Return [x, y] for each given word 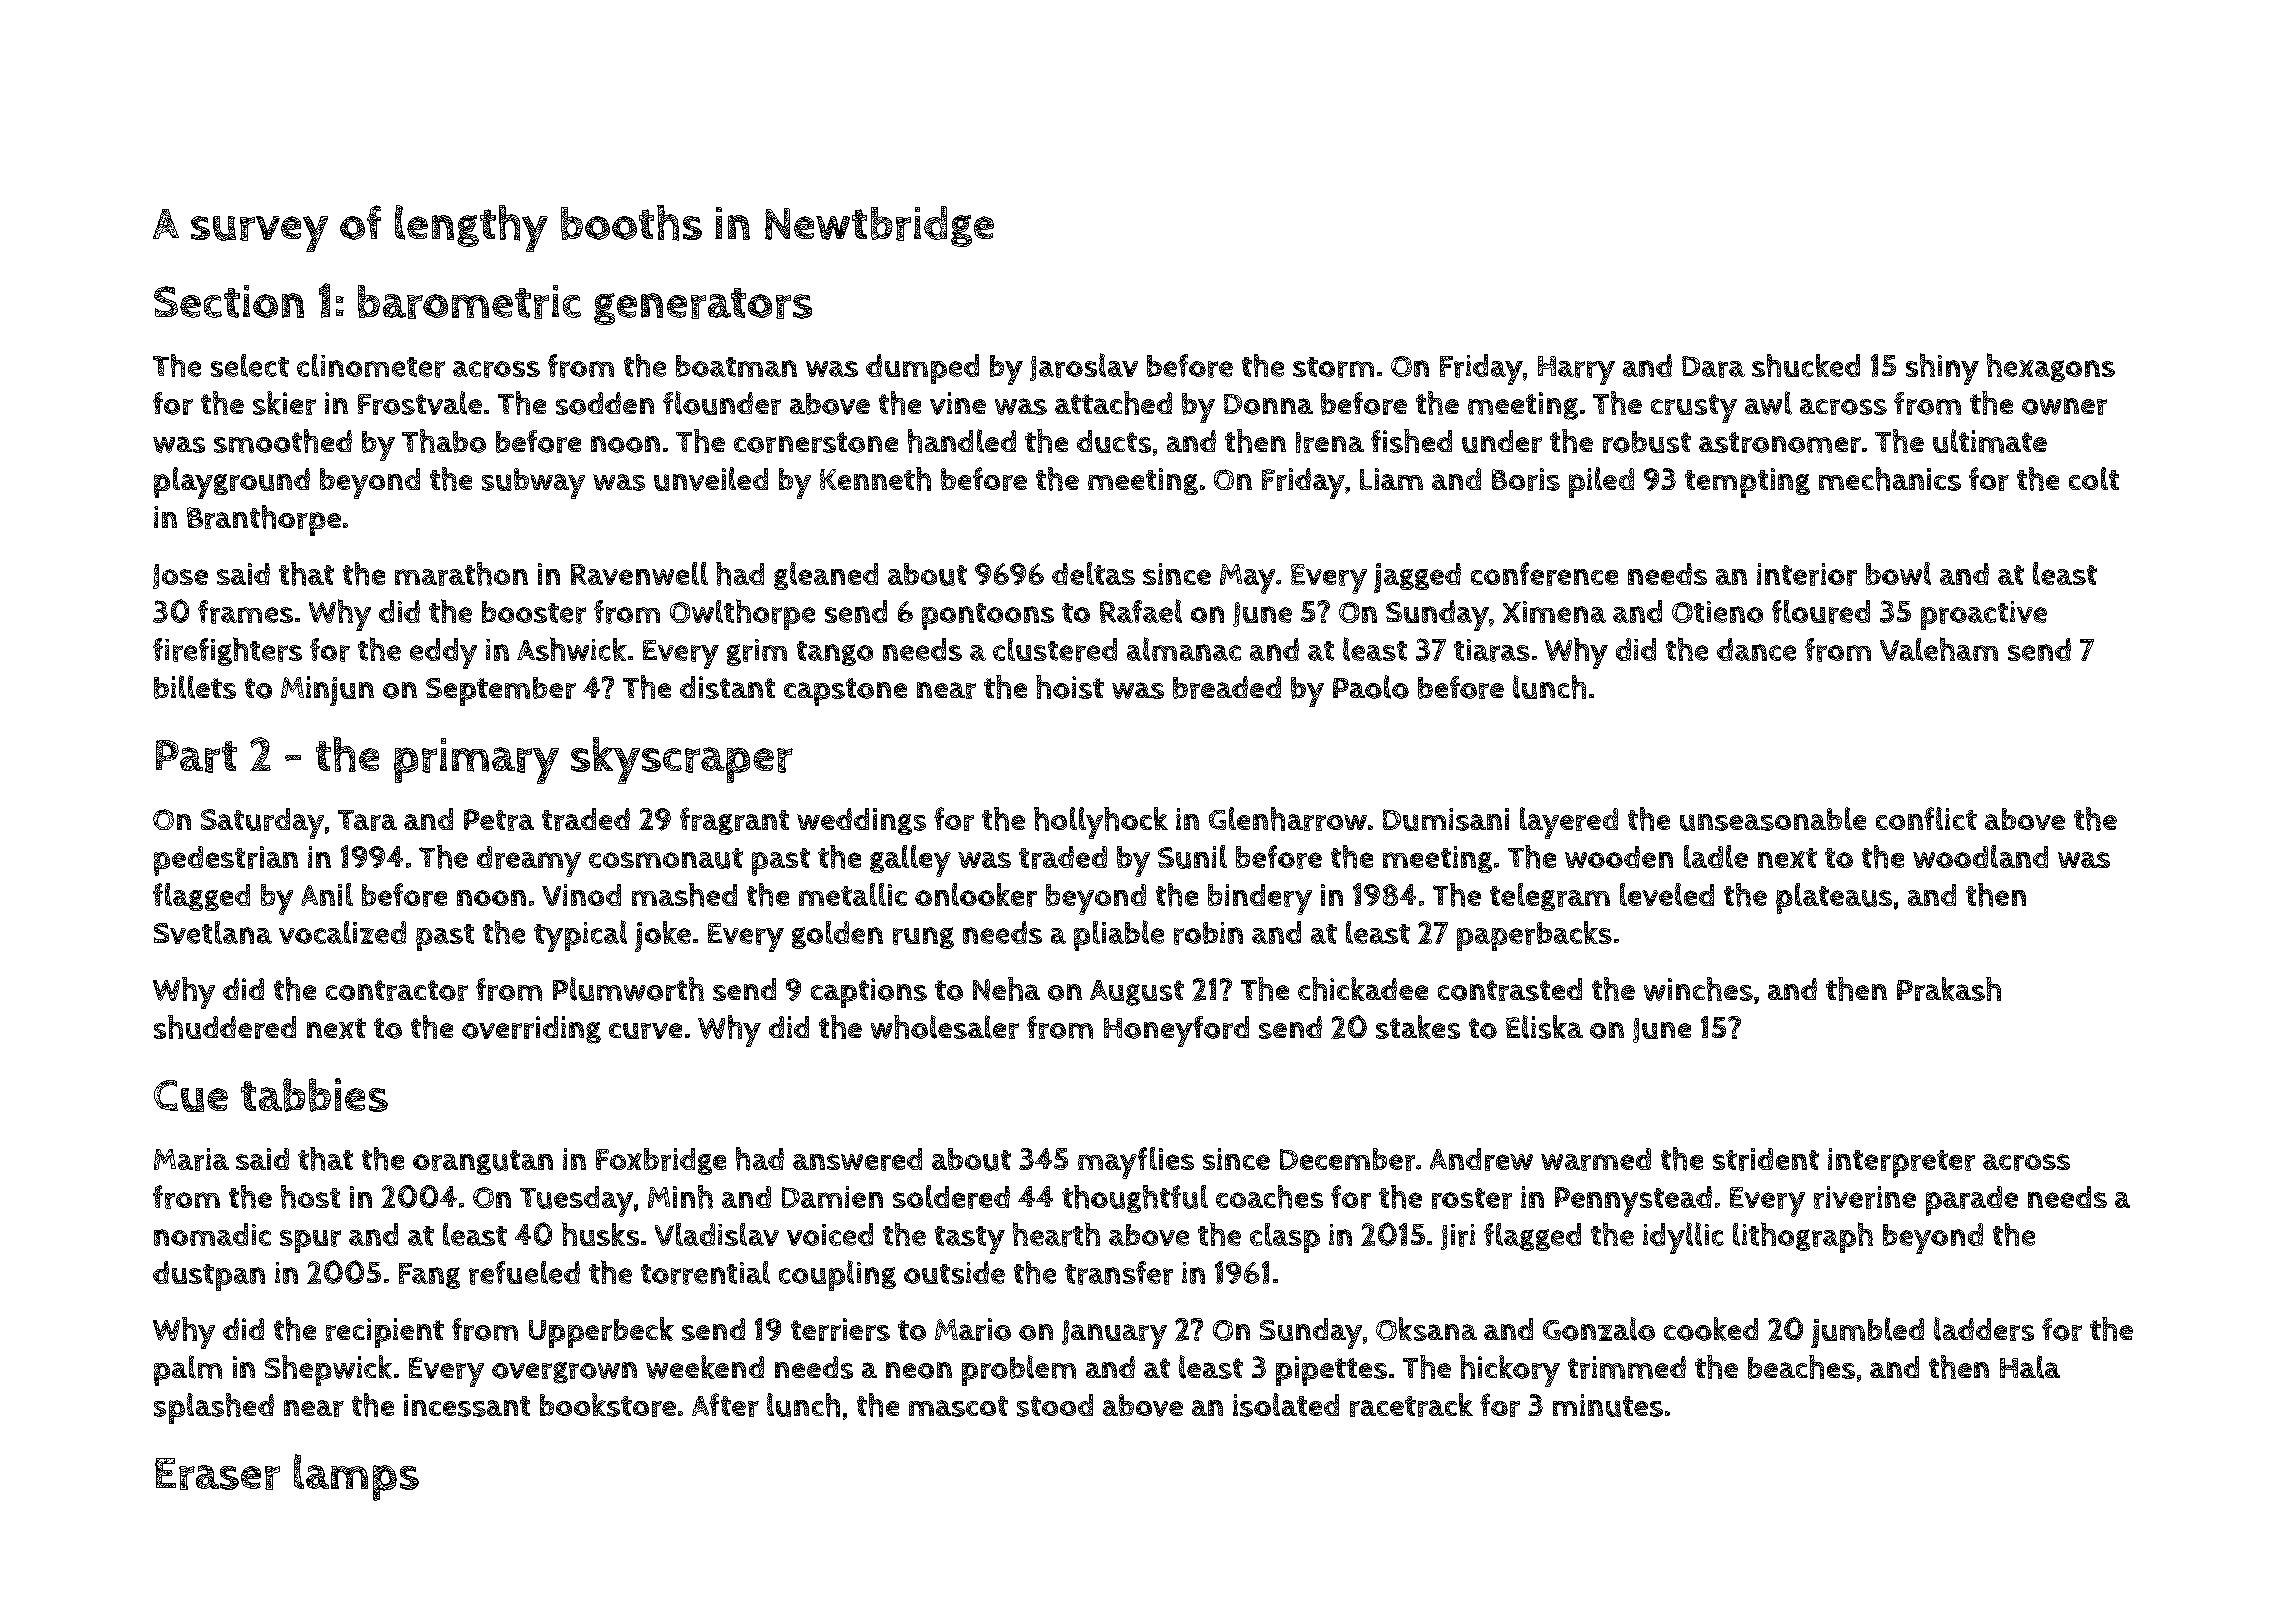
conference [1544, 574]
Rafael [1141, 611]
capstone [845, 692]
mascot [958, 1406]
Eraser [217, 1474]
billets [195, 687]
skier [284, 403]
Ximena [1554, 612]
